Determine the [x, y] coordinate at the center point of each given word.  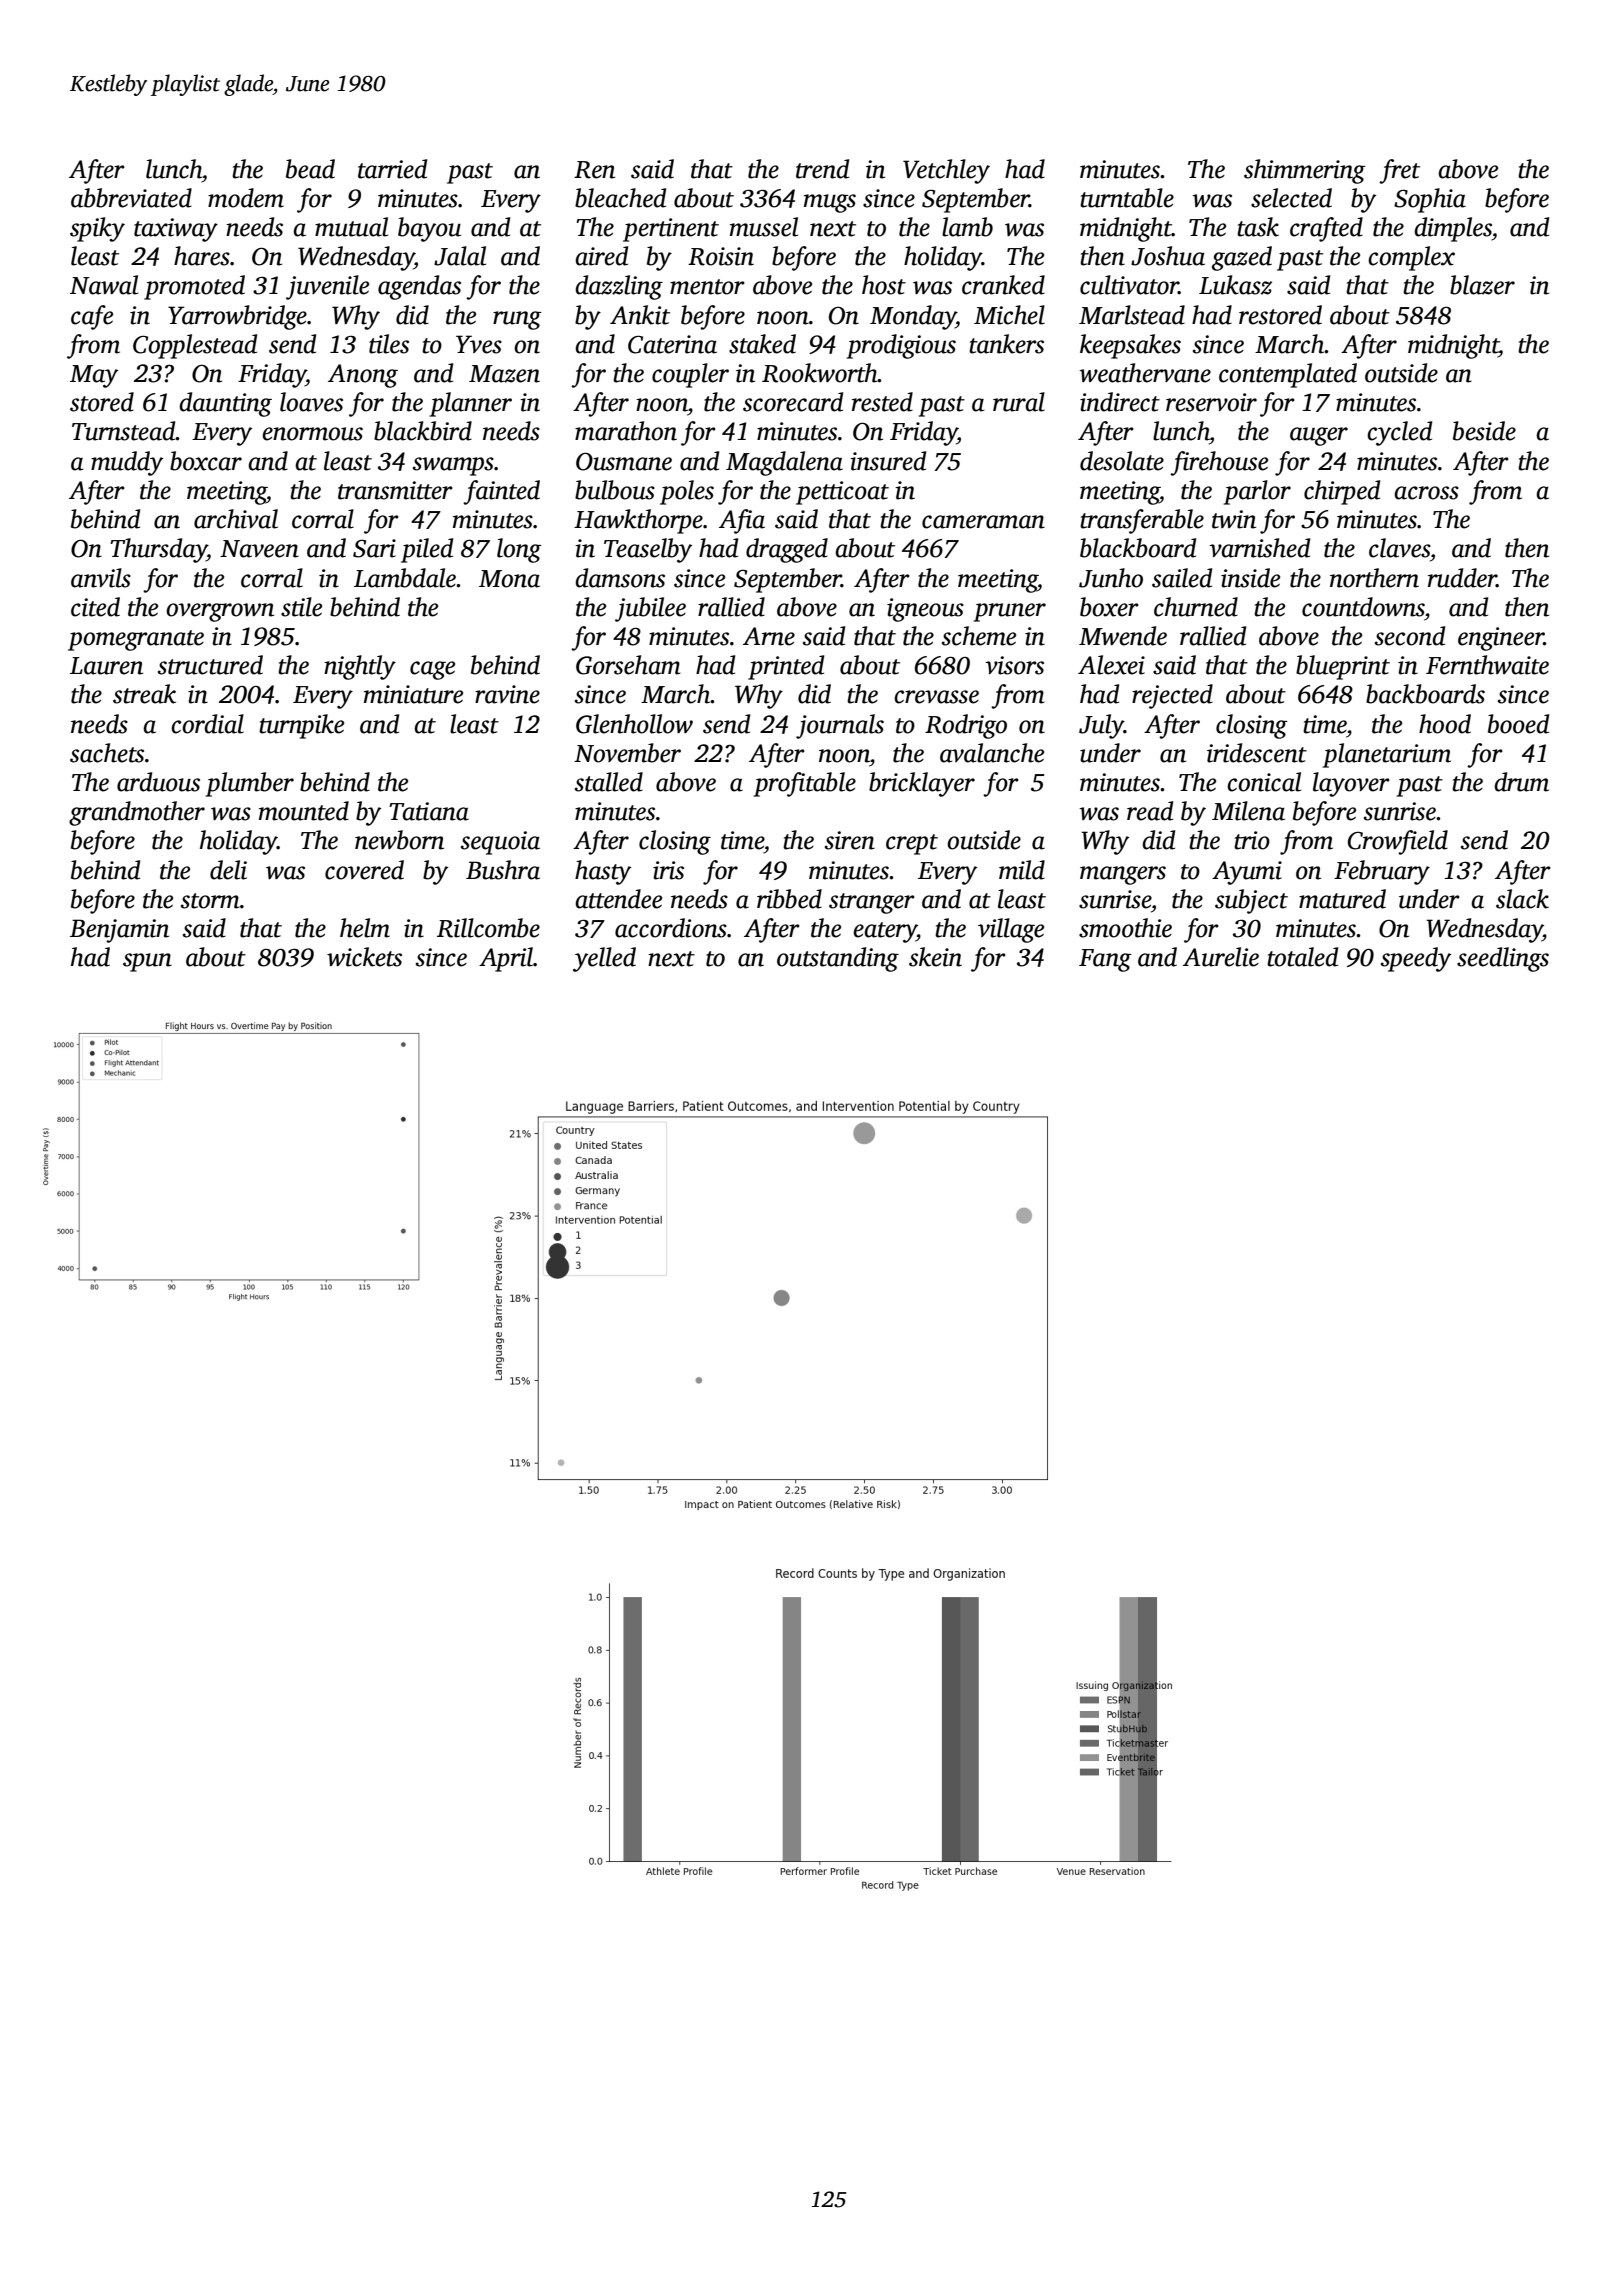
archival [236, 519]
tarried [392, 169]
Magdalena [784, 463]
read [1150, 811]
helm [365, 928]
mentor [707, 287]
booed [1518, 724]
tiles [389, 344]
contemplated [1288, 375]
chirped [1342, 492]
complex [1411, 258]
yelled [604, 959]
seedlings [1503, 959]
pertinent [671, 230]
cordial [207, 724]
